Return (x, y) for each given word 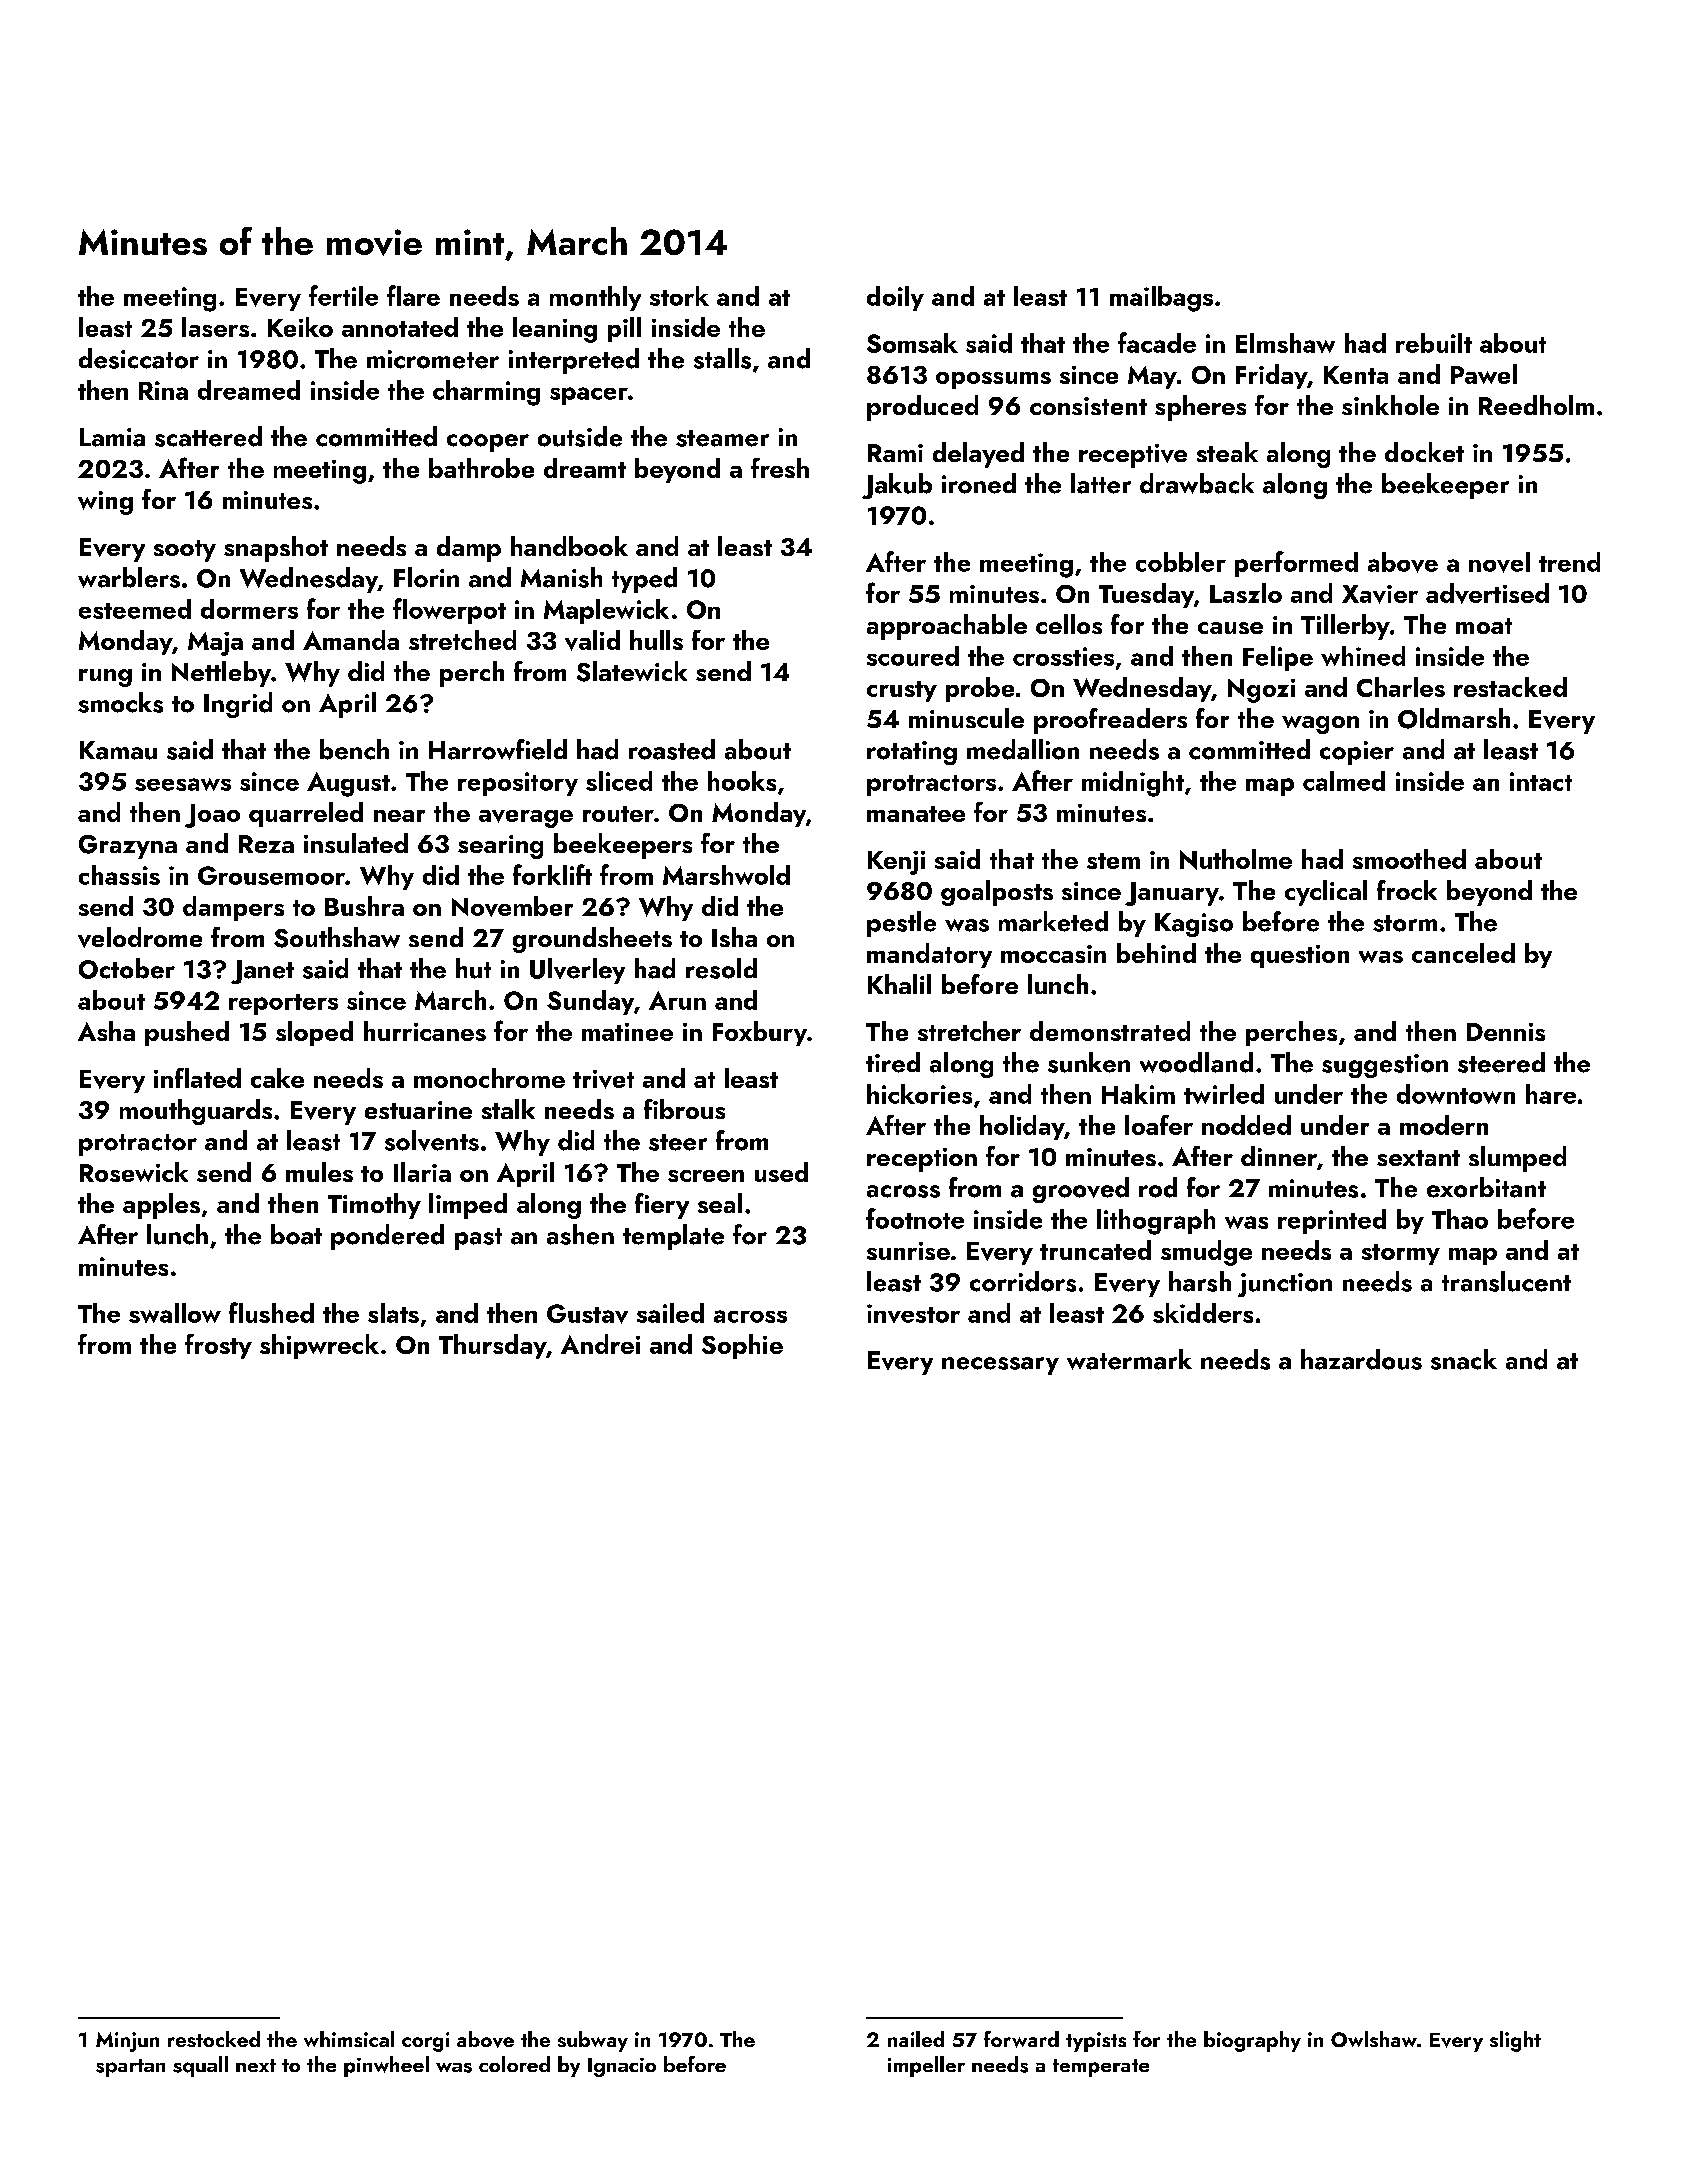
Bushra (364, 906)
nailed (916, 2039)
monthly (595, 298)
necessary (1000, 1366)
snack (1464, 1359)
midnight (1133, 784)
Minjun (127, 2042)
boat (296, 1234)
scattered (208, 436)
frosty (218, 1346)
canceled (1463, 953)
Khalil (899, 984)
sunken (1089, 1062)
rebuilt (1434, 343)
